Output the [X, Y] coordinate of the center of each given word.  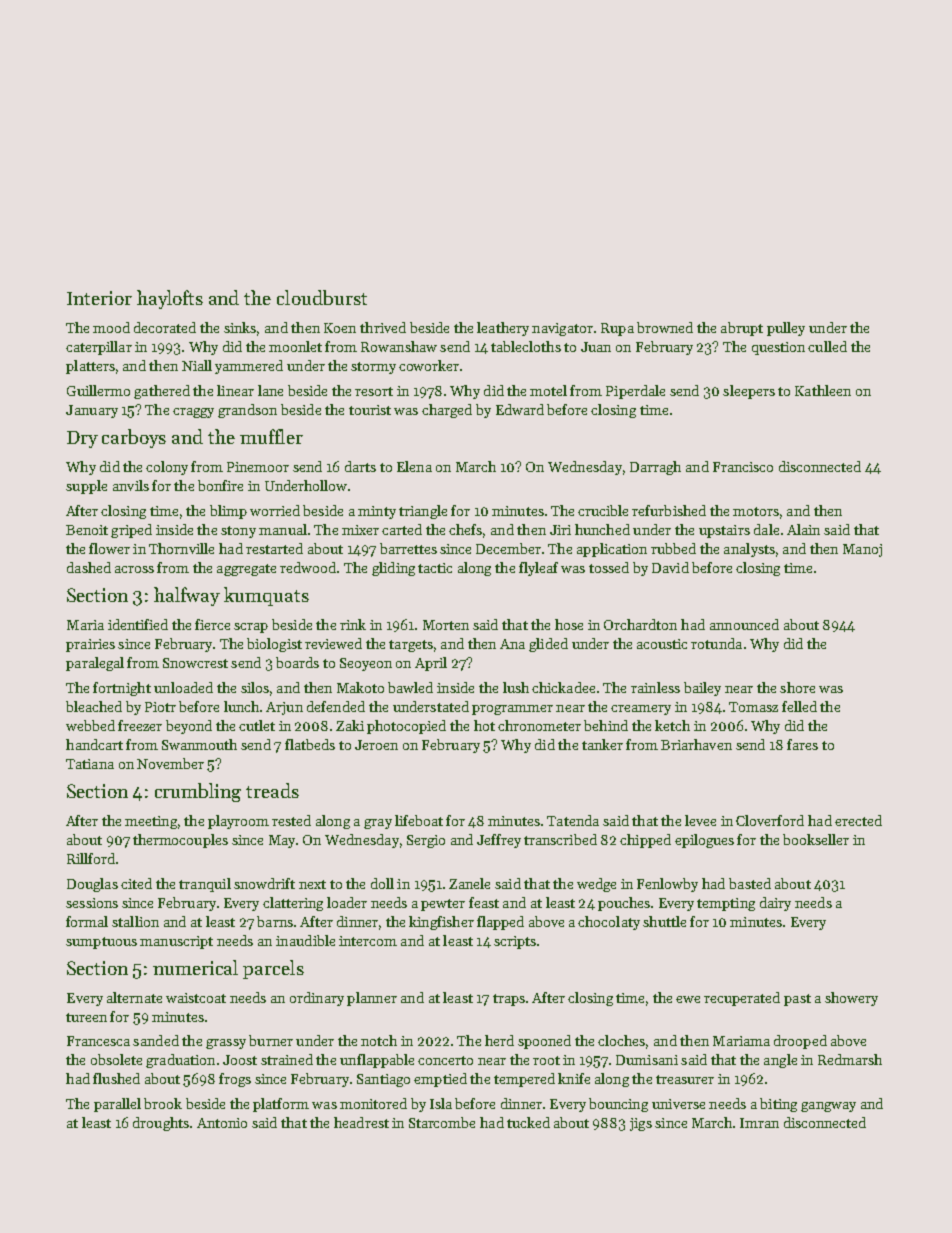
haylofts [170, 299]
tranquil [205, 885]
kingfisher [441, 923]
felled [799, 706]
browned [665, 327]
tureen [86, 1017]
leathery [503, 329]
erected [858, 820]
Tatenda [573, 820]
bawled [410, 687]
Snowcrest [195, 663]
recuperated [742, 999]
